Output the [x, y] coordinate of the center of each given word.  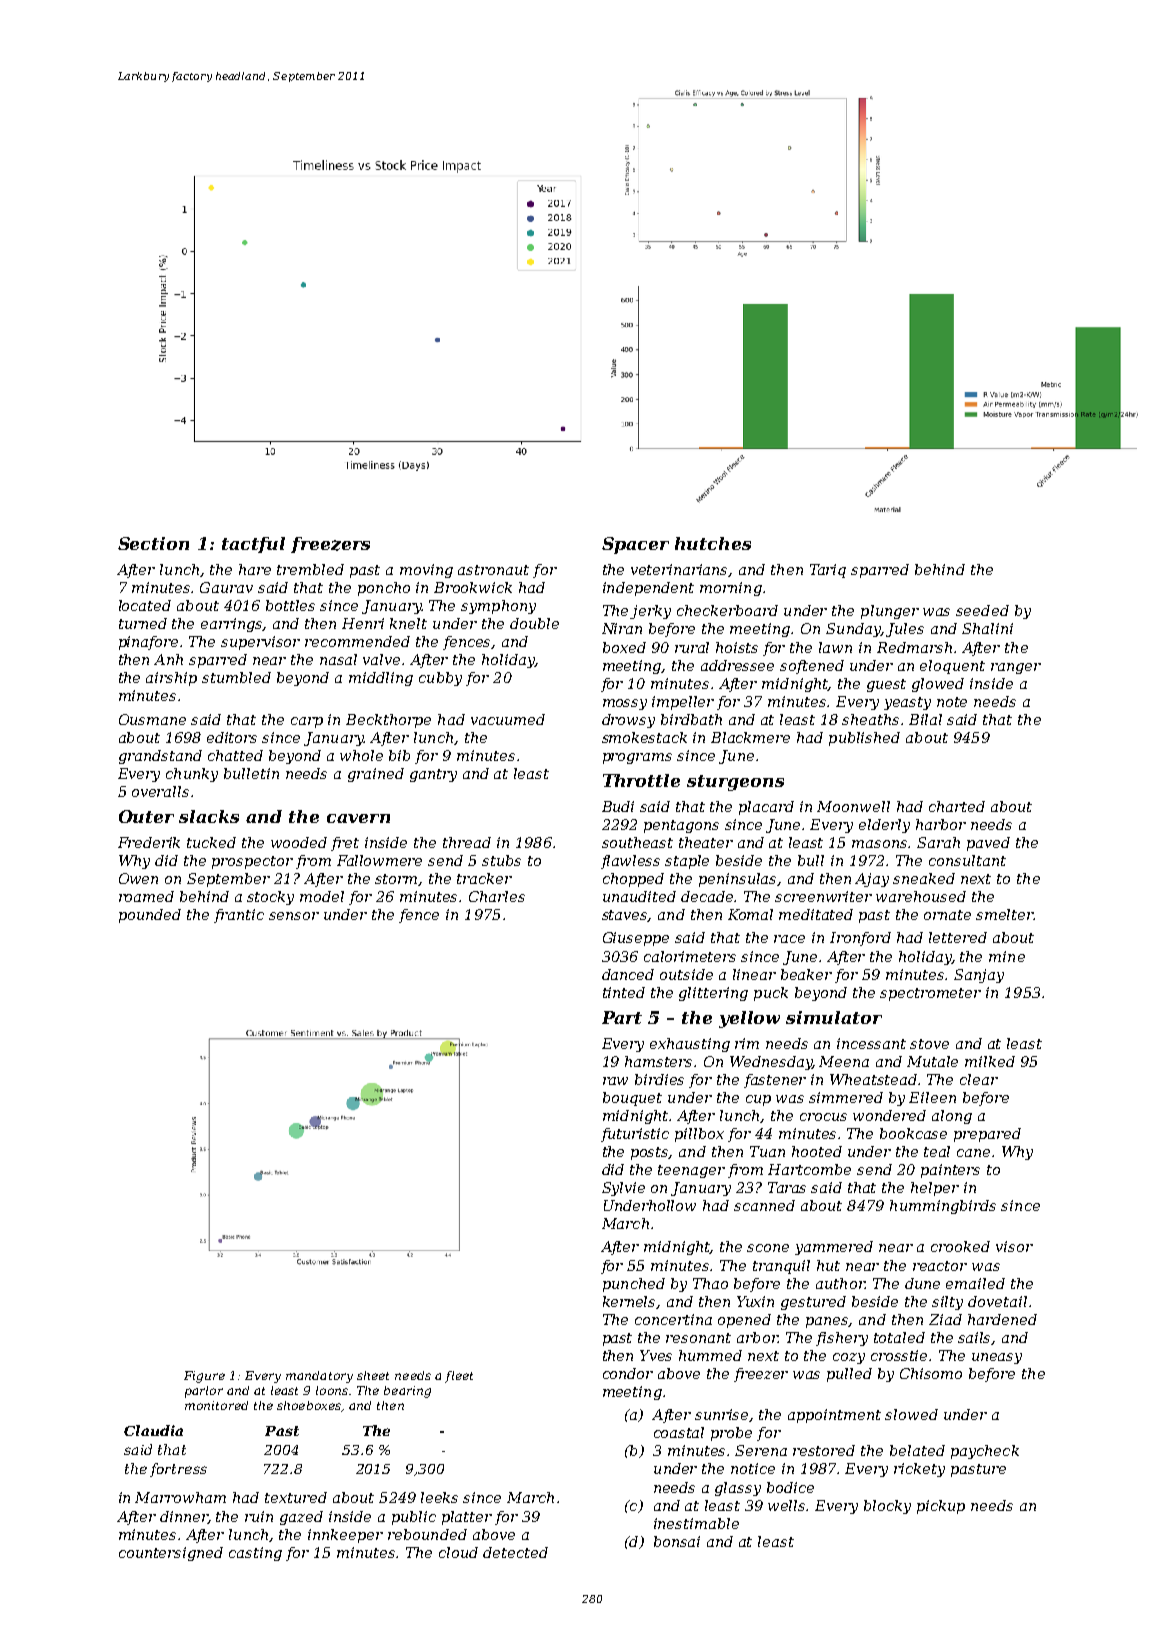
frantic [239, 916]
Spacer [635, 545]
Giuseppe [636, 939]
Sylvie [623, 1189]
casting [255, 1554]
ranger [1016, 668]
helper [935, 1189]
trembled [310, 569]
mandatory [319, 1377]
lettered [958, 937]
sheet [373, 1375]
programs [637, 758]
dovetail [997, 1301]
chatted [235, 755]
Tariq [828, 571]
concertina [673, 1319]
